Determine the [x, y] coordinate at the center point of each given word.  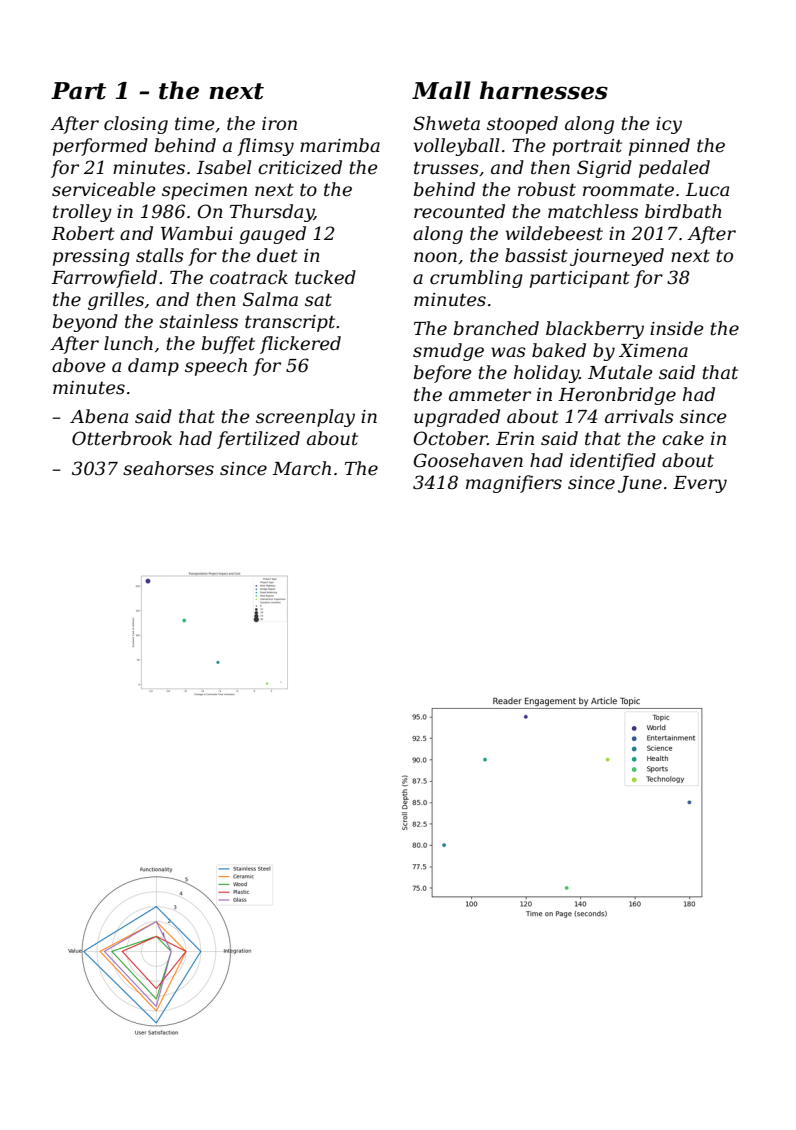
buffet [228, 345]
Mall [441, 90]
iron [279, 124]
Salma [270, 299]
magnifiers [514, 484]
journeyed [617, 257]
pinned [659, 147]
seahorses [168, 468]
